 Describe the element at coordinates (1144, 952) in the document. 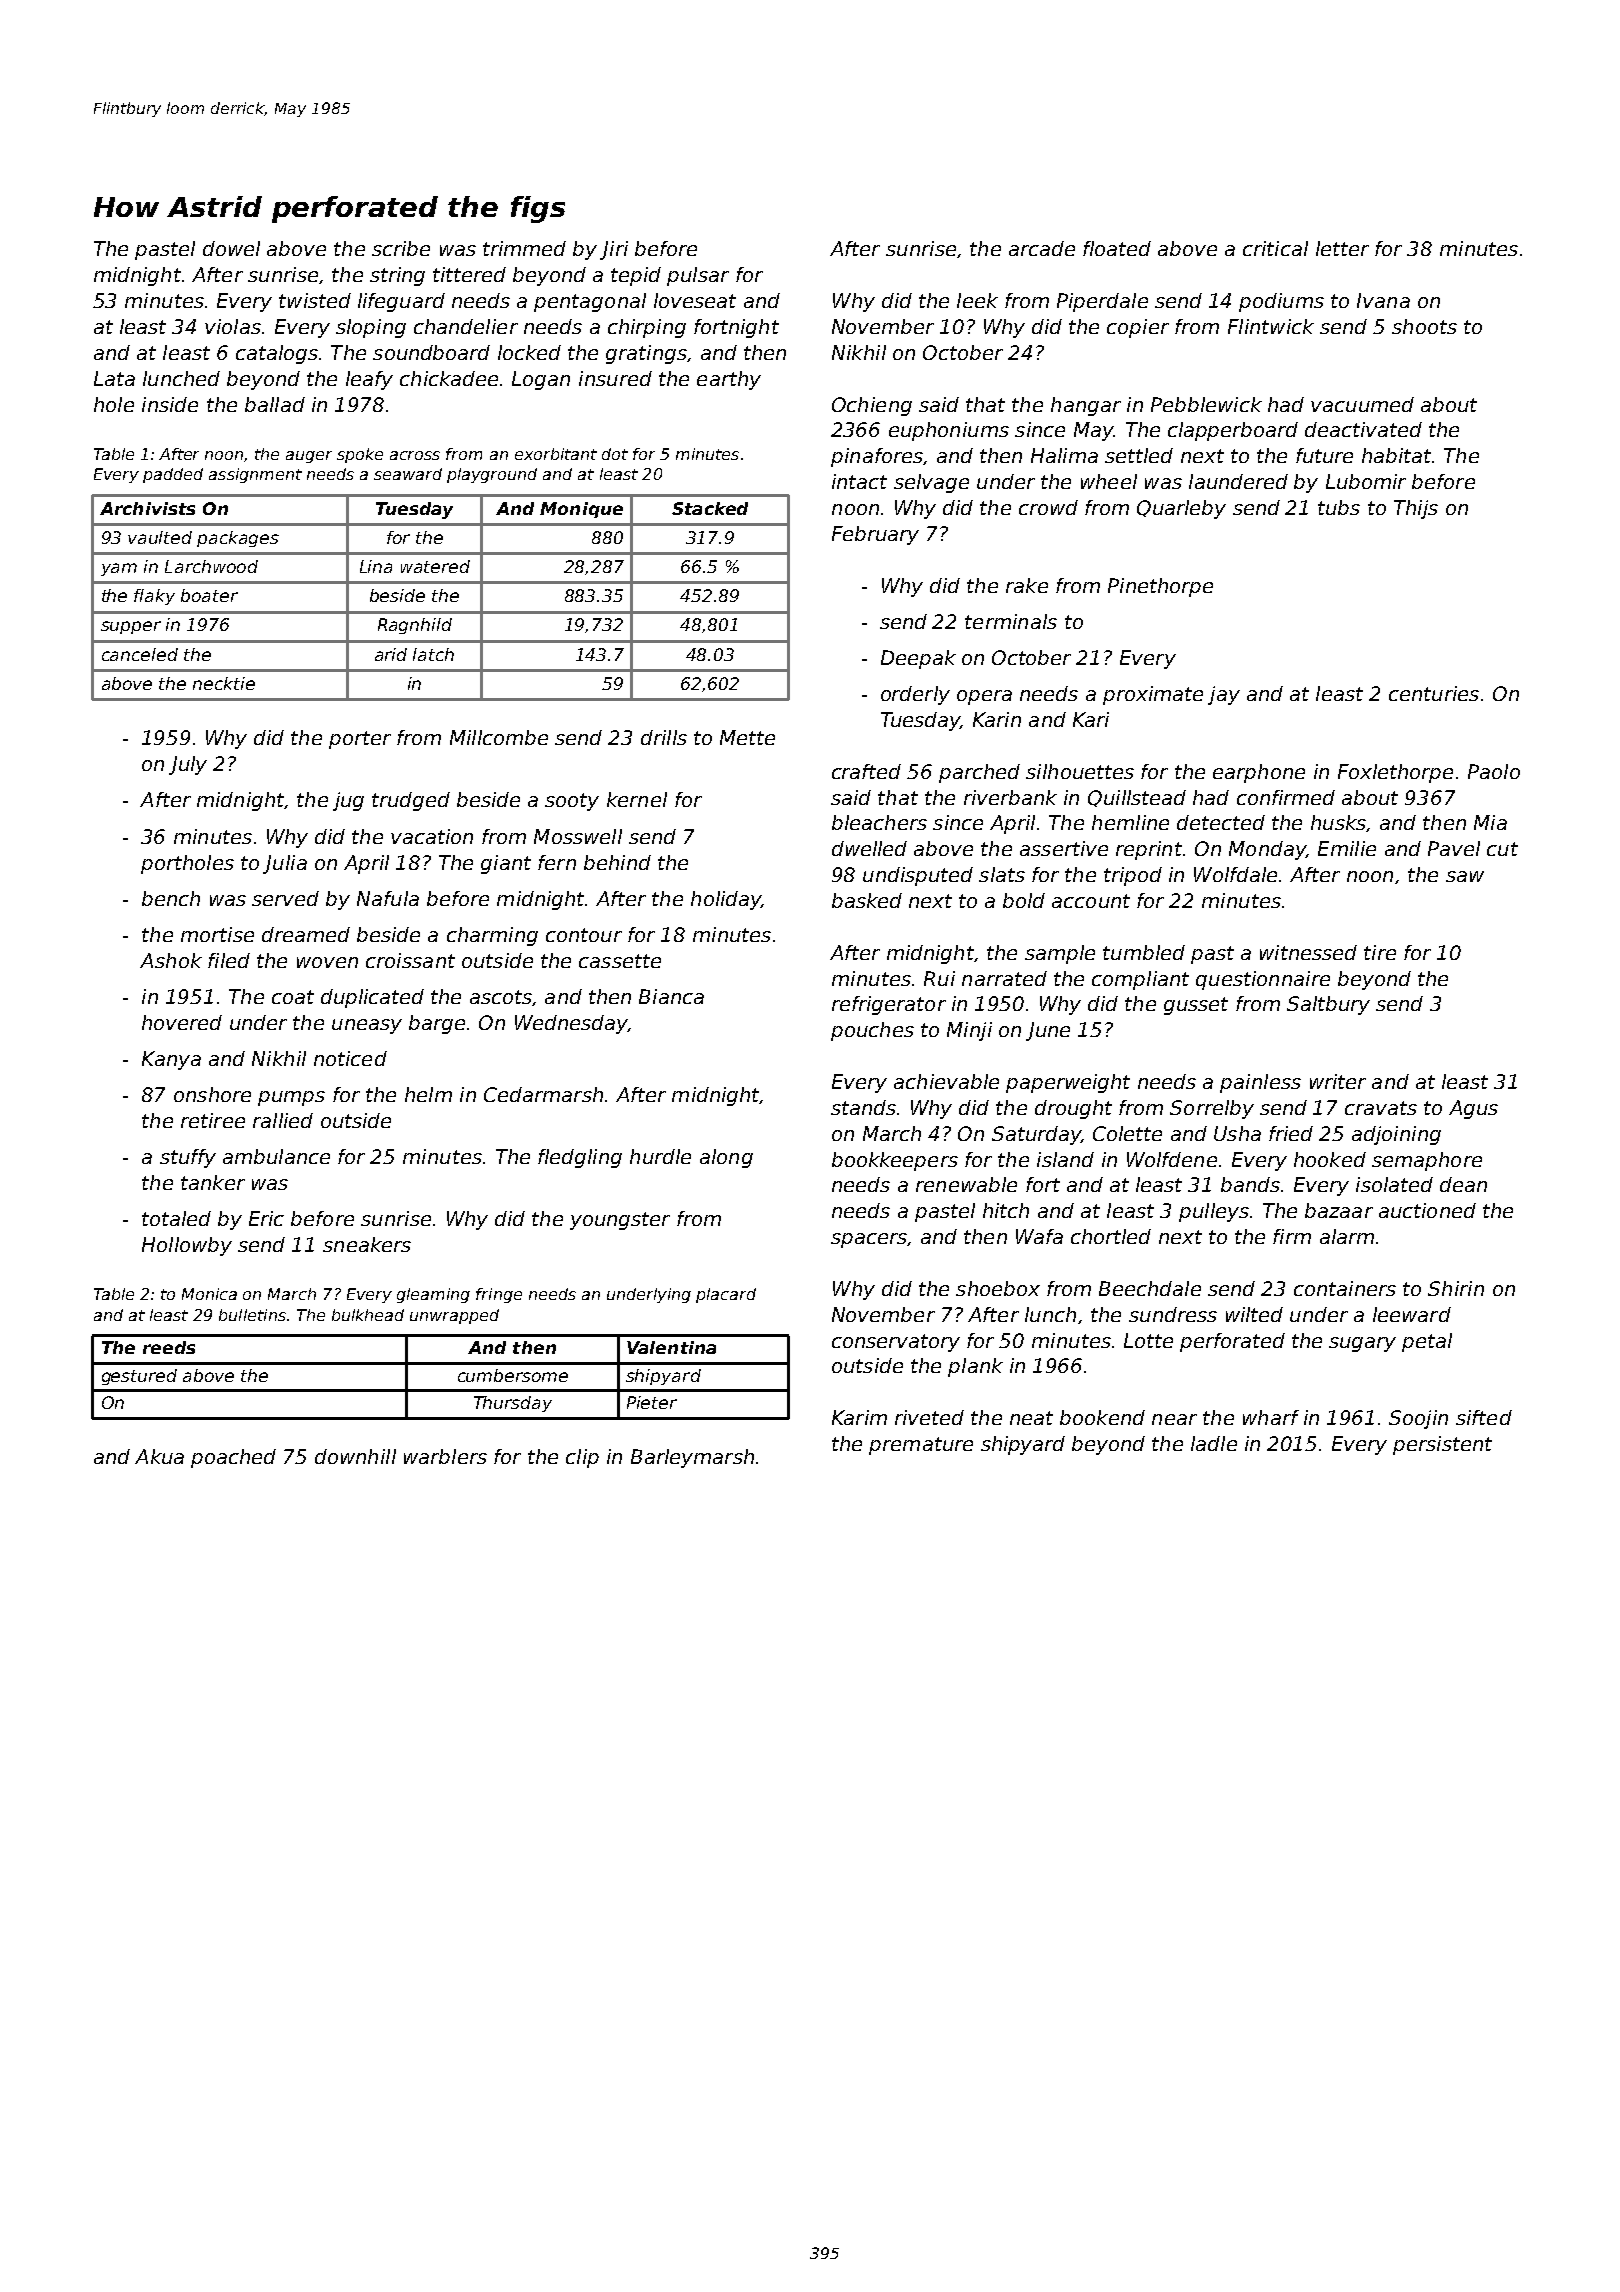

I see `tumbled` at that location.
